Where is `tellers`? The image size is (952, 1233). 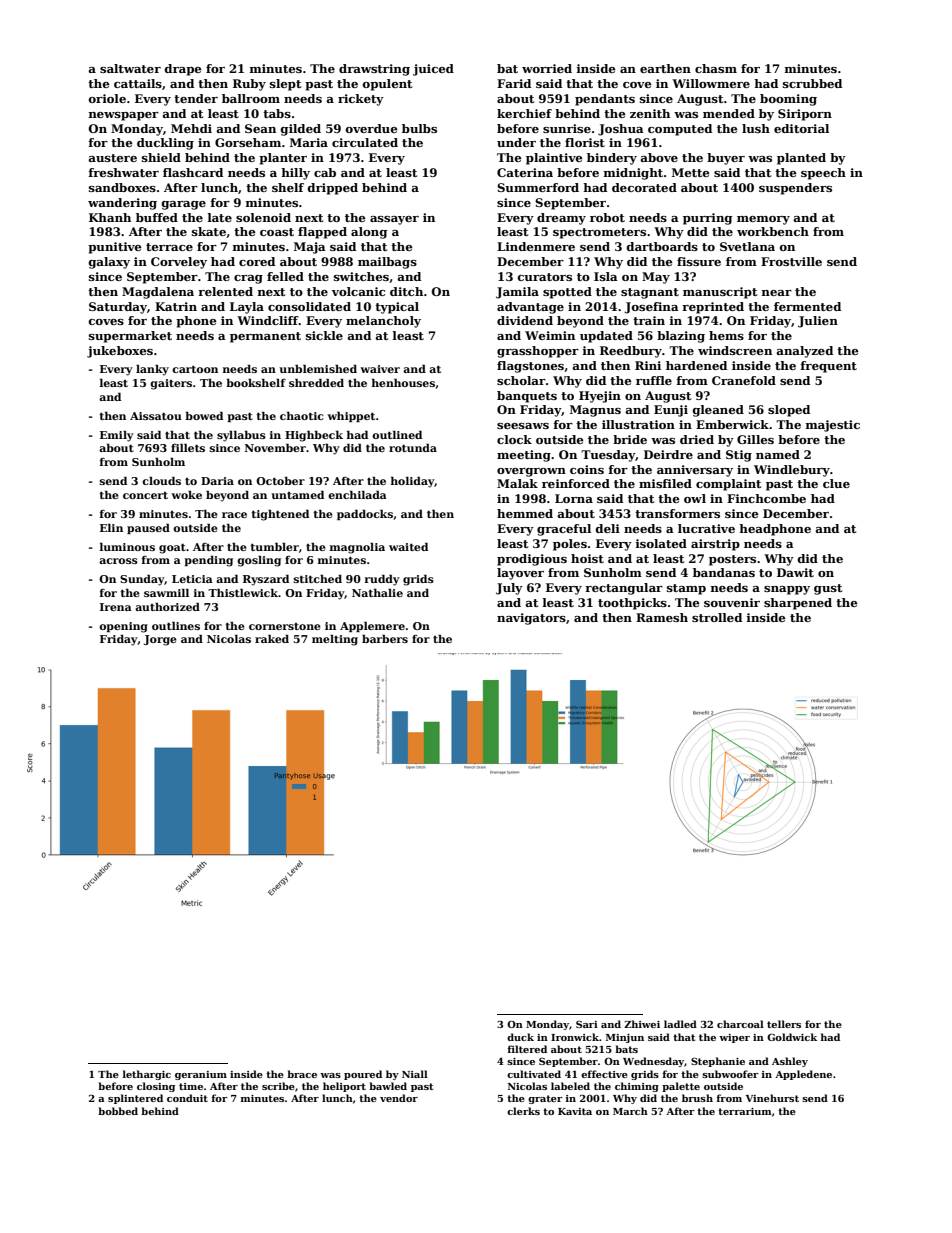 tellers is located at coordinates (784, 1024).
